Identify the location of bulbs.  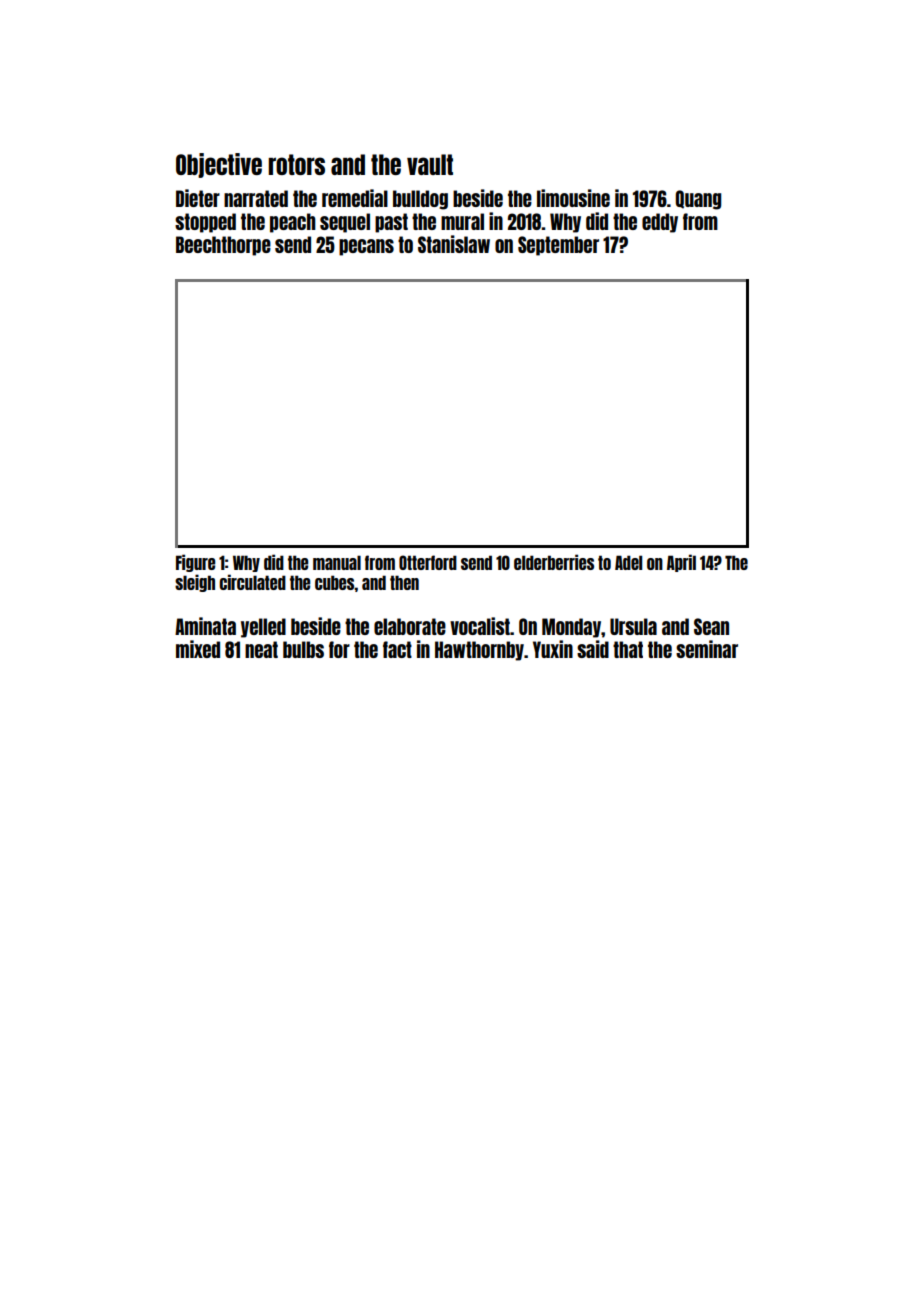
(303, 649).
